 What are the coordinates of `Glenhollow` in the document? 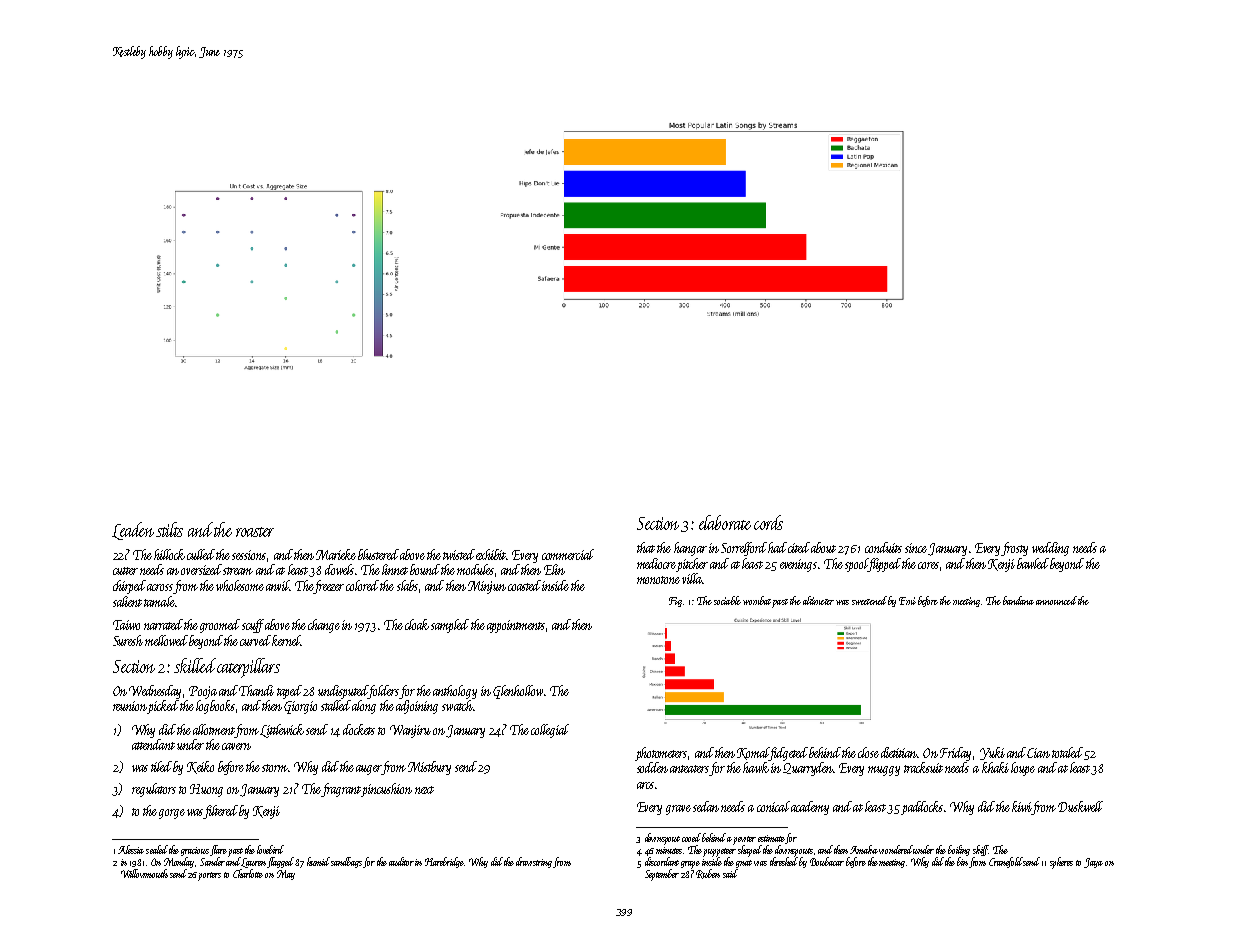 It's located at (518, 692).
